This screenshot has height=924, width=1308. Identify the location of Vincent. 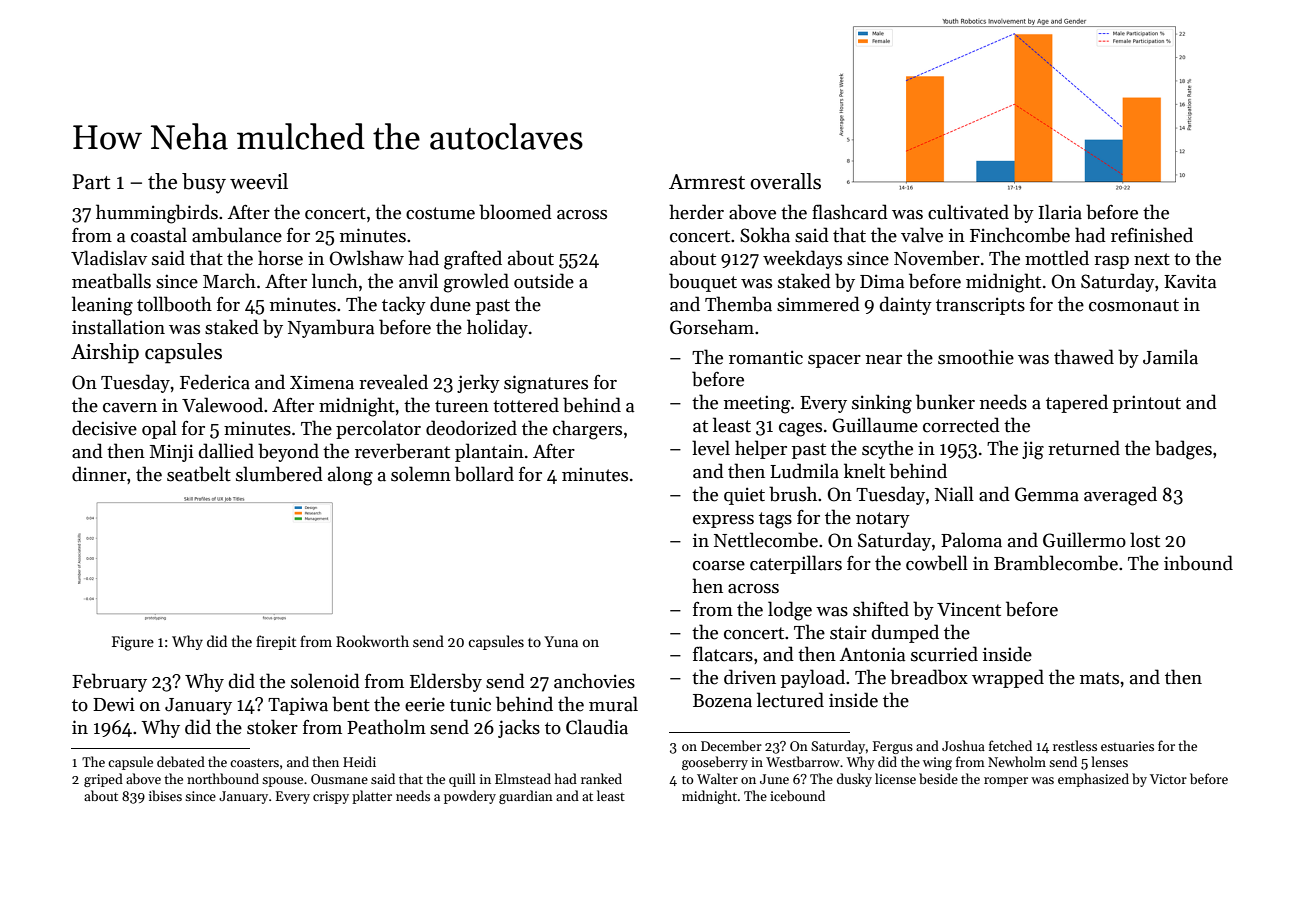
(969, 609).
